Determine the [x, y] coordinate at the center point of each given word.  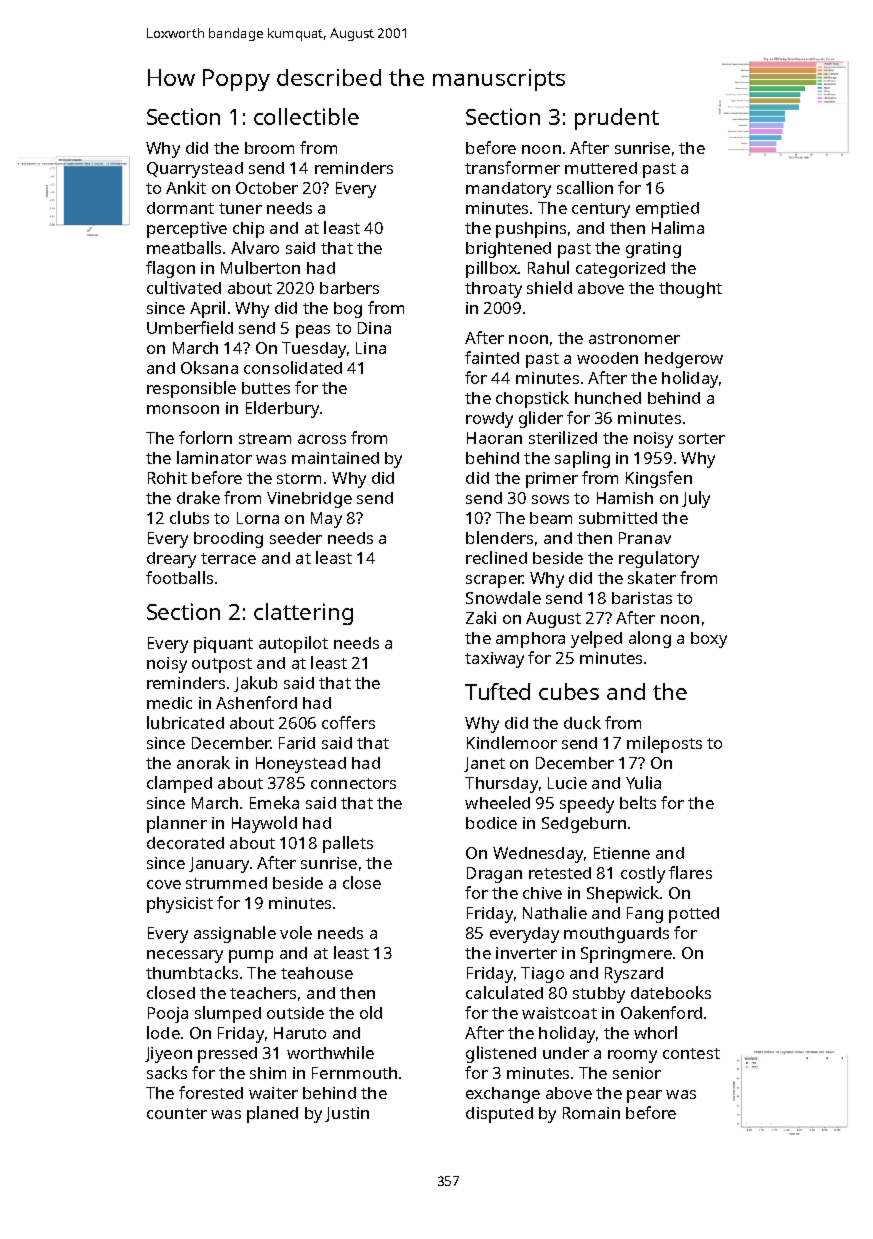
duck [582, 722]
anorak [203, 762]
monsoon [183, 409]
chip [248, 230]
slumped [228, 1014]
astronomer [634, 338]
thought [690, 290]
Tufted [497, 691]
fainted [492, 357]
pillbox [492, 269]
